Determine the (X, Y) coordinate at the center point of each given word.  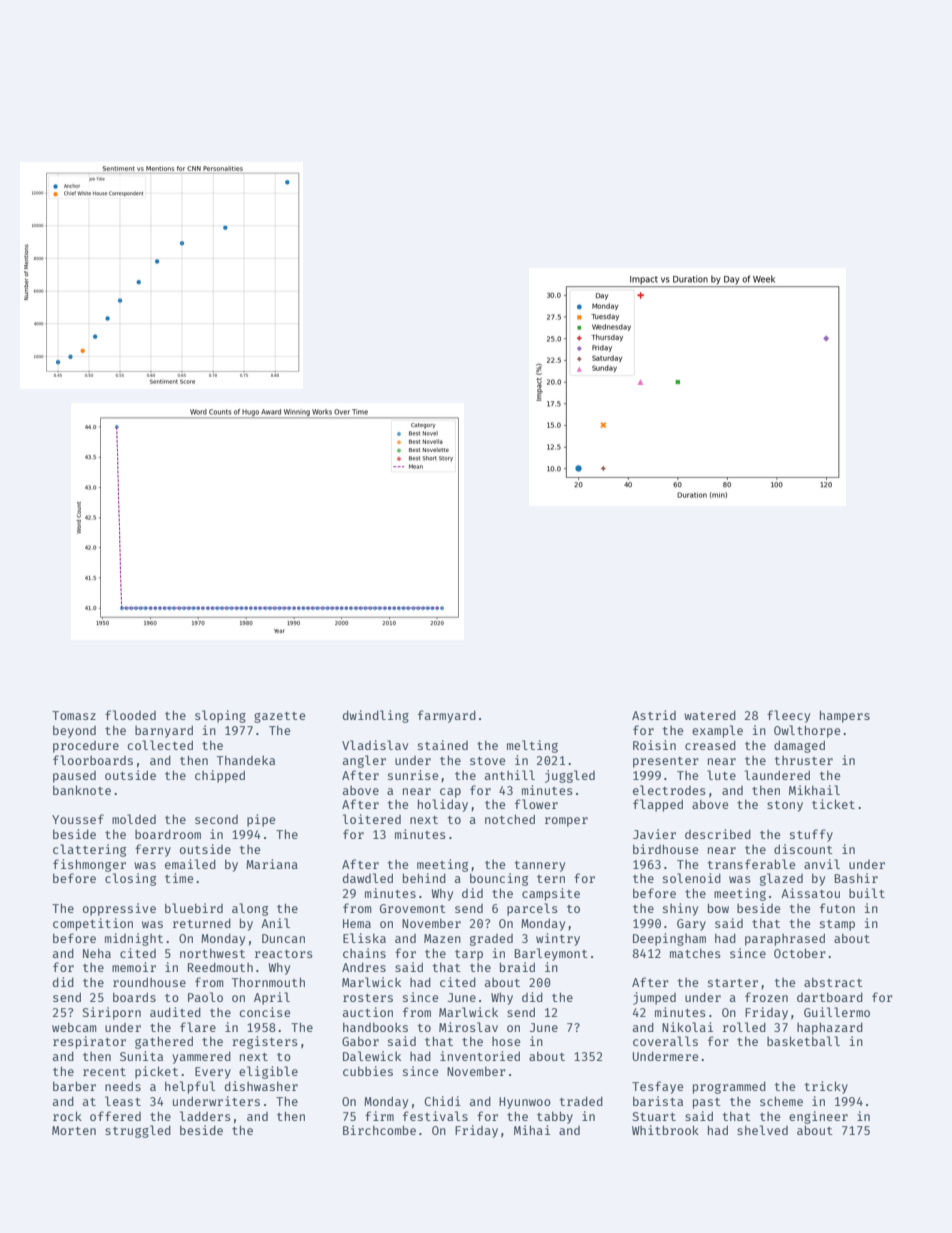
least (123, 1101)
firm (379, 1116)
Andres (364, 967)
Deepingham (669, 939)
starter (733, 983)
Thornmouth (268, 982)
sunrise (413, 775)
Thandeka (246, 760)
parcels (532, 909)
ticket (833, 804)
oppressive (119, 909)
